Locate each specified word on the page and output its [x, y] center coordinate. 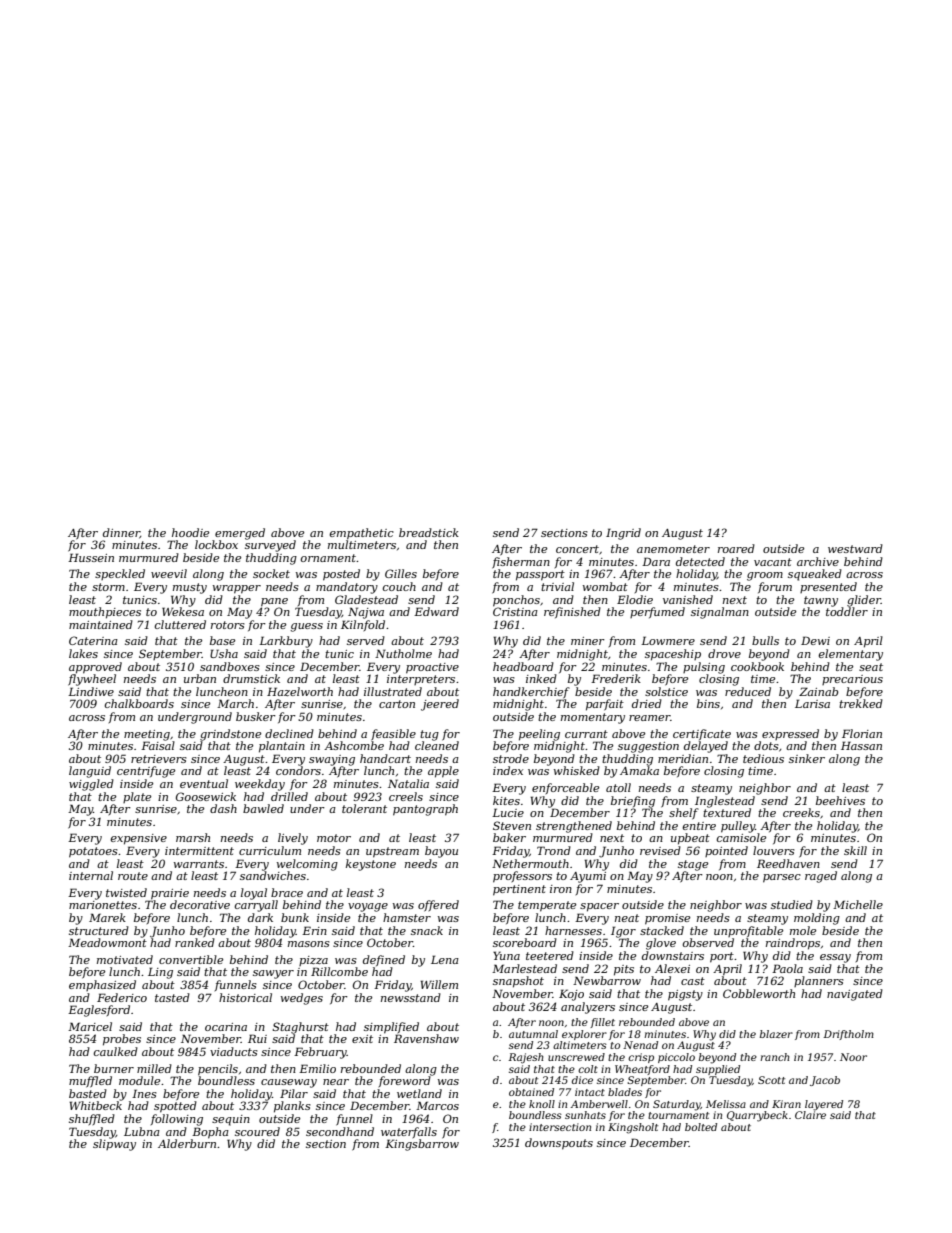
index [508, 770]
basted [88, 1093]
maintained [101, 624]
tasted [172, 997]
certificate [702, 734]
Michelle [858, 904]
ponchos [516, 601]
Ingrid [623, 534]
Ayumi [588, 877]
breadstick [429, 532]
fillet [602, 1023]
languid [90, 772]
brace [287, 892]
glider [864, 601]
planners [819, 981]
